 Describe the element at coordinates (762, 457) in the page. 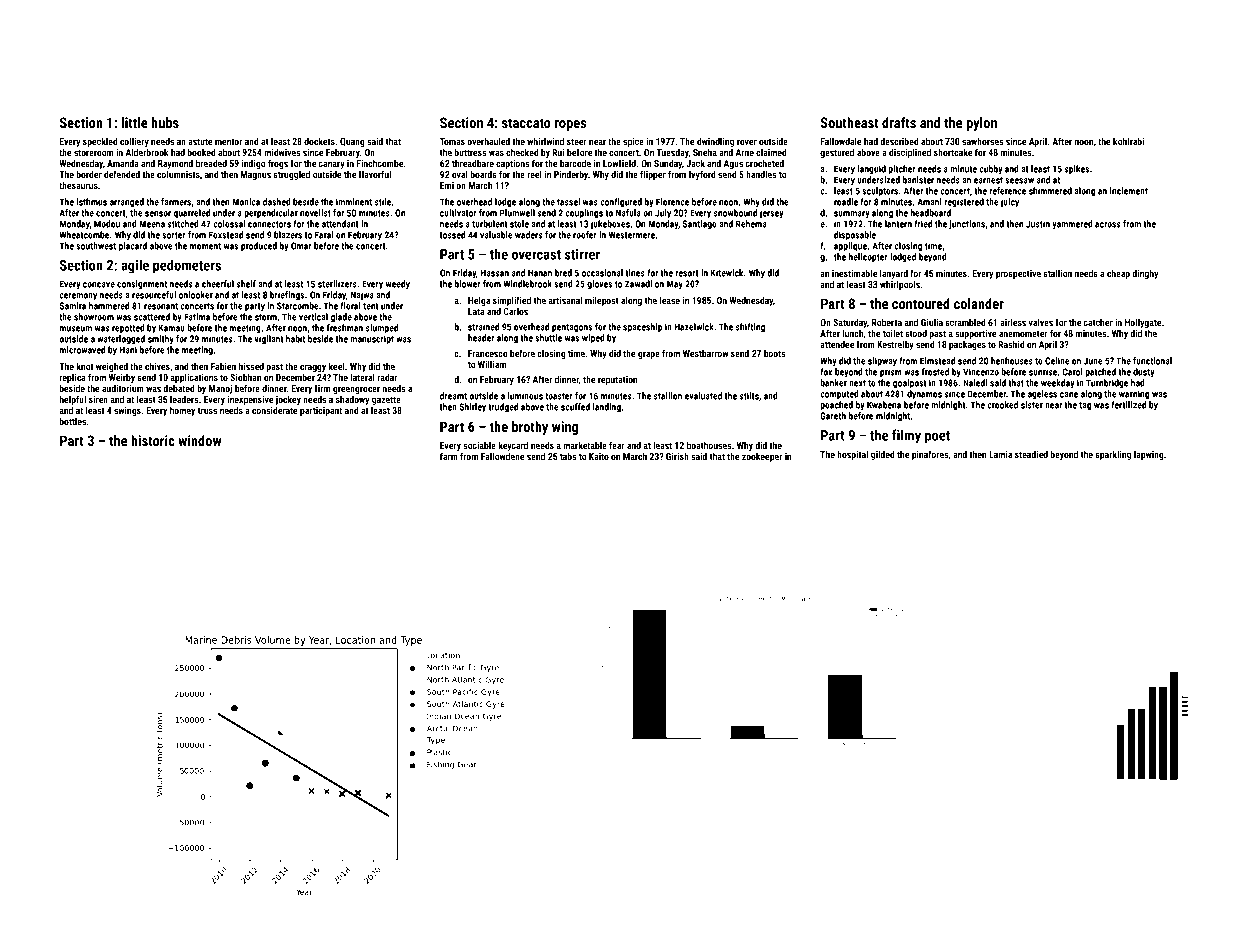

I see `zookeeper` at that location.
